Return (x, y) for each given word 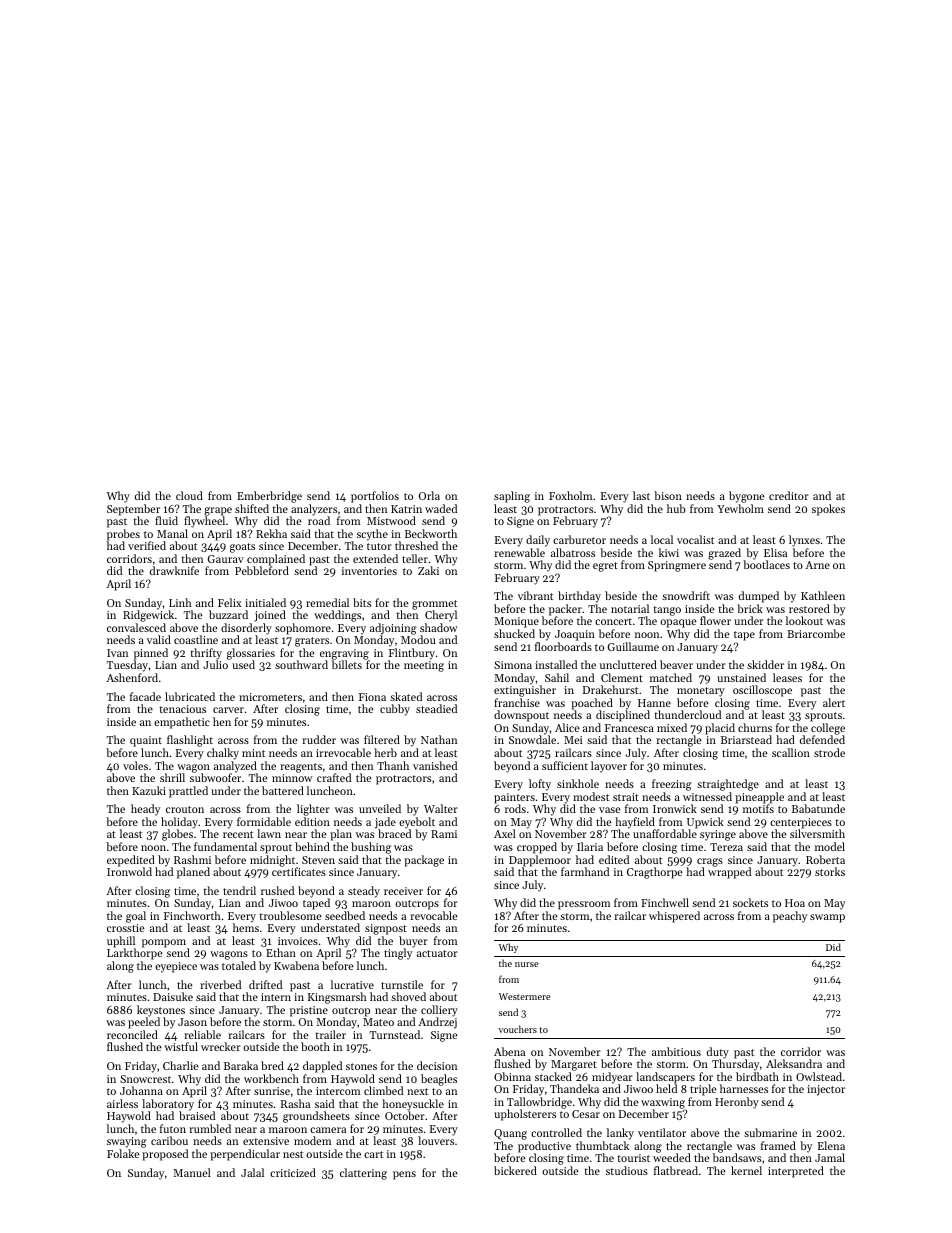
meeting (424, 666)
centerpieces (801, 824)
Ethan (281, 952)
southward (301, 664)
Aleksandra (794, 1063)
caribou (169, 1140)
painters (514, 799)
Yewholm (740, 508)
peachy (790, 917)
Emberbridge (269, 497)
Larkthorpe (135, 954)
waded (441, 508)
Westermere (524, 996)
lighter (313, 810)
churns (755, 727)
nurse (526, 964)
